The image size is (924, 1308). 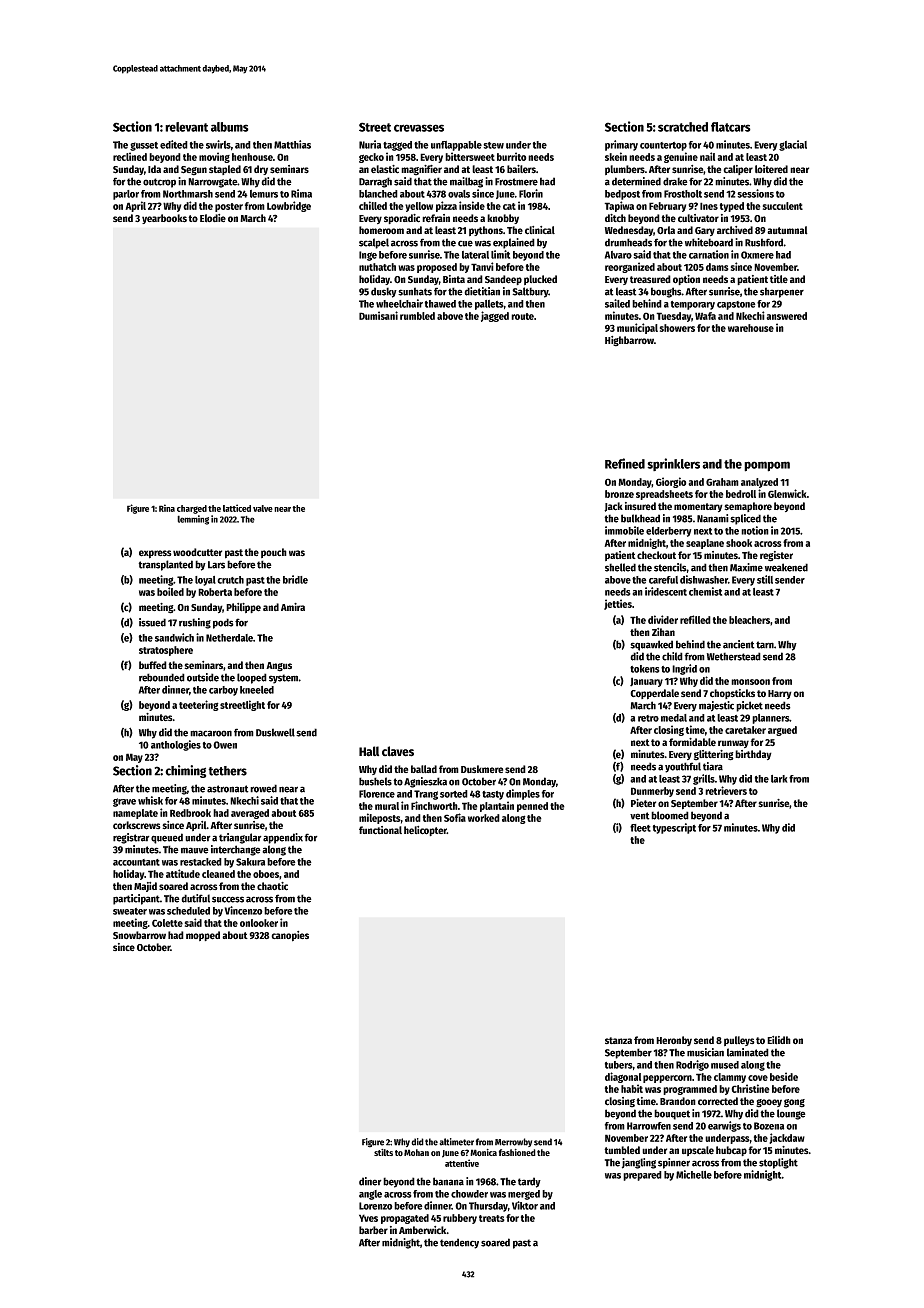 I want to click on rumbled, so click(x=417, y=316).
